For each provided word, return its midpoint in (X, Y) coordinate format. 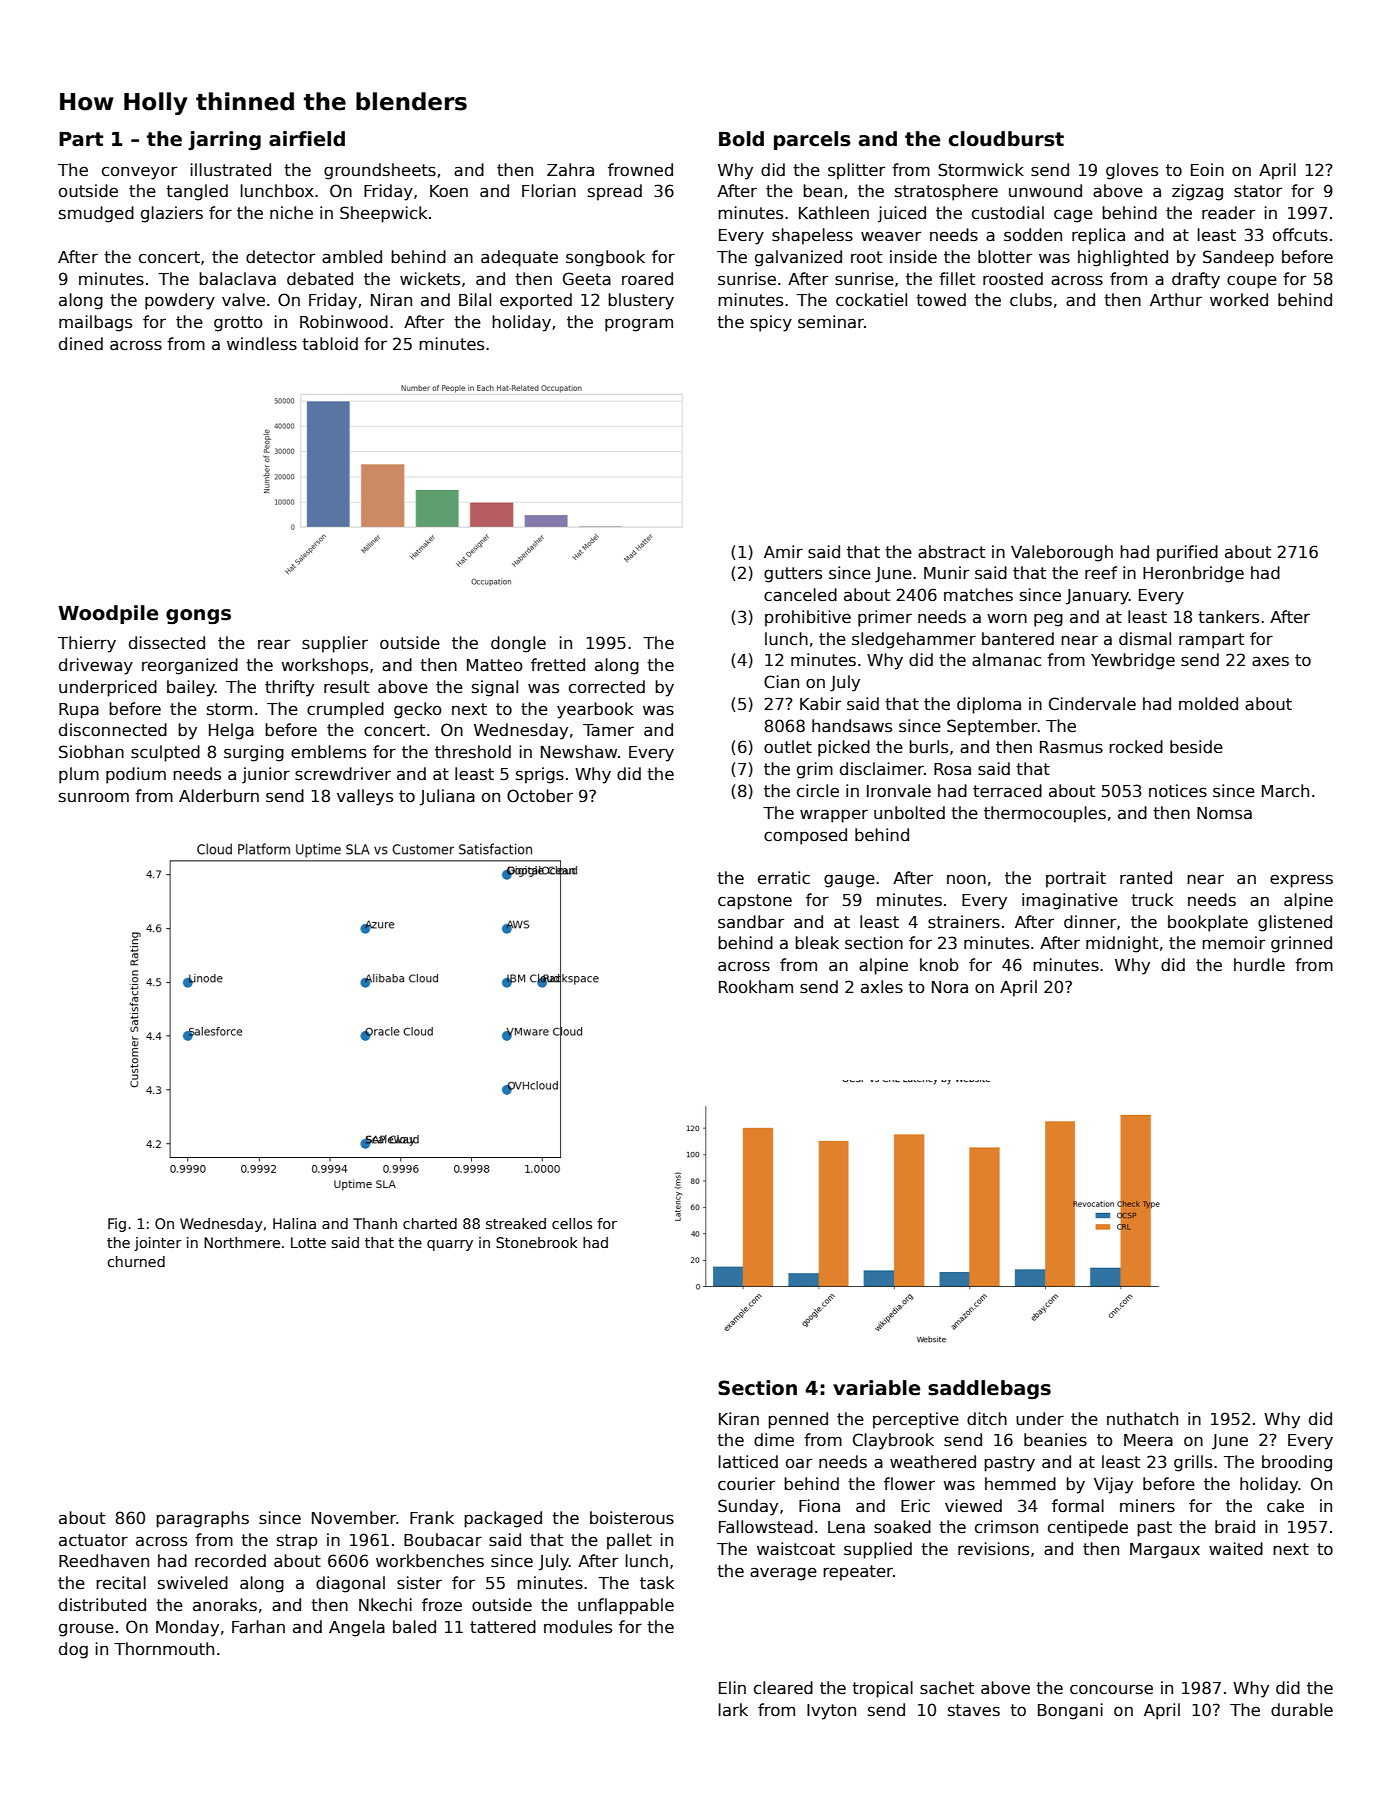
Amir (783, 551)
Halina (294, 1223)
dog (73, 1650)
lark (733, 1709)
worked (1239, 299)
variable (877, 1388)
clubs (1031, 299)
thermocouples (1045, 814)
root (866, 257)
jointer (158, 1244)
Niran (391, 299)
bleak (817, 943)
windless (262, 343)
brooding (1297, 1463)
